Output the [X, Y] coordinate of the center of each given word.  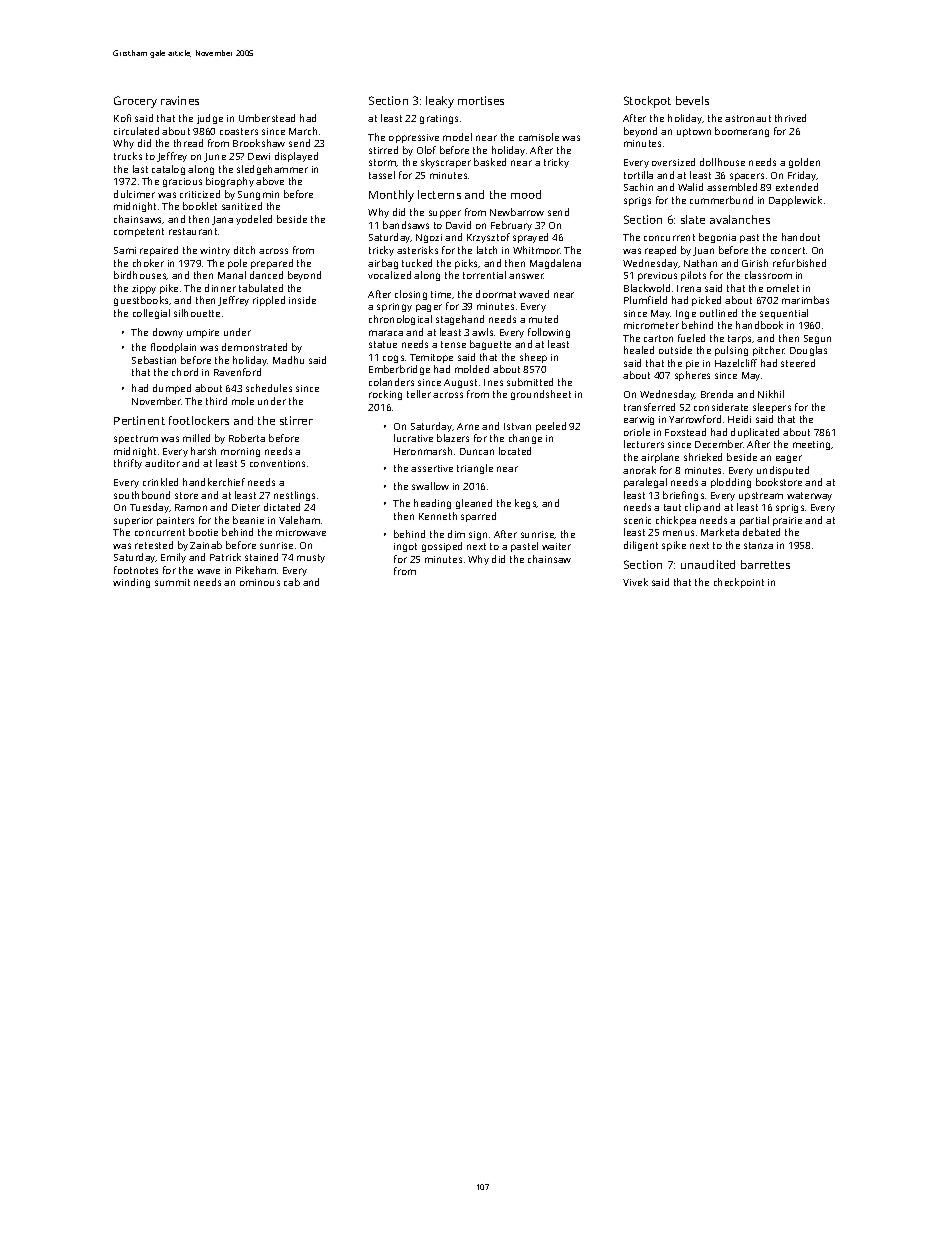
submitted [530, 382]
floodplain [173, 348]
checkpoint [739, 583]
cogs [393, 359]
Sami [125, 250]
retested [154, 545]
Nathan [700, 263]
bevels [692, 100]
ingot [405, 547]
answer [526, 276]
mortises [481, 100]
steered [798, 363]
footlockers [199, 420]
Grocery [135, 102]
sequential [784, 314]
